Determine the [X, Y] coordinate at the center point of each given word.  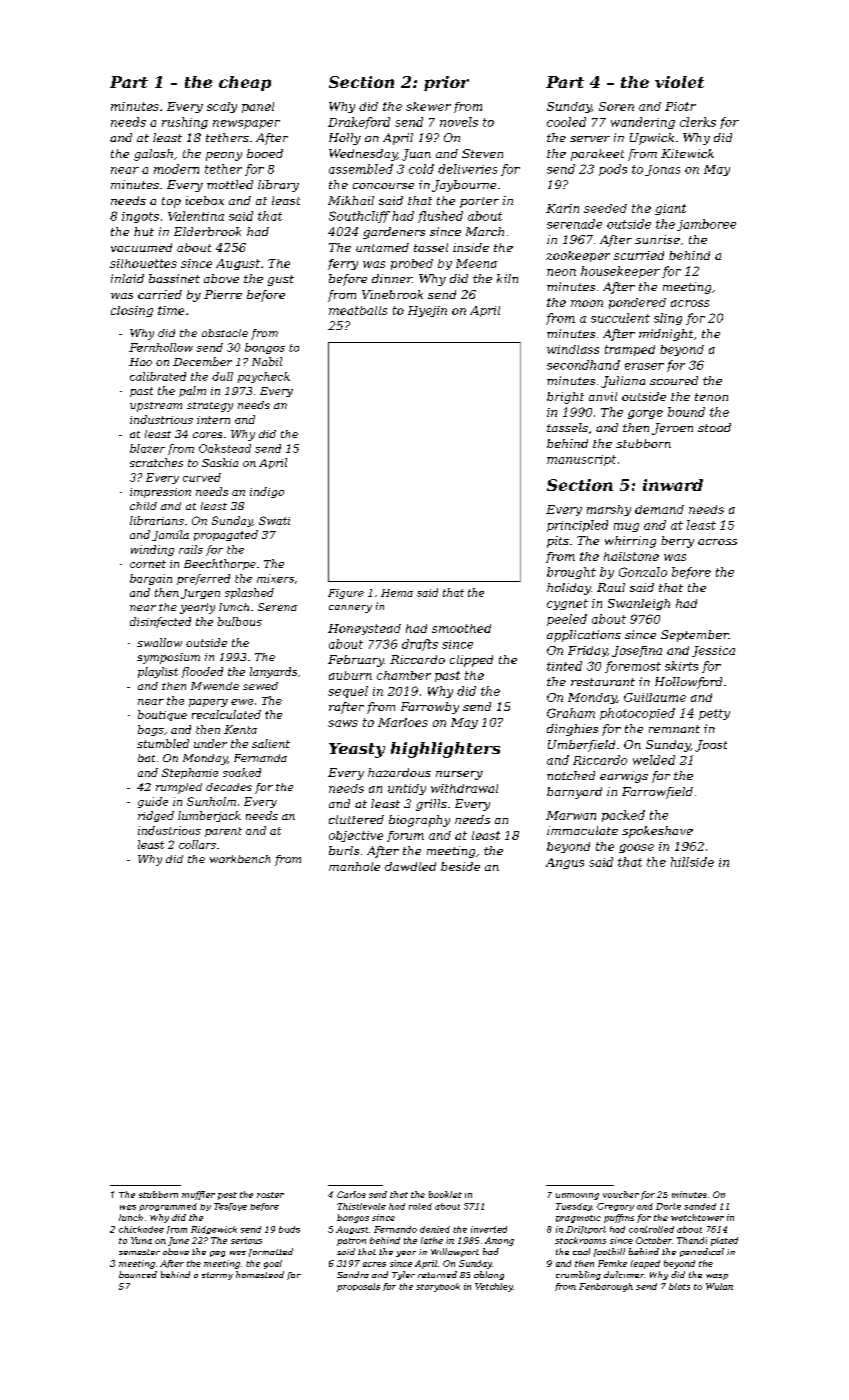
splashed [249, 593]
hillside [692, 862]
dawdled [410, 866]
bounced [138, 1274]
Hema [397, 593]
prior [446, 83]
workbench [240, 859]
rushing [185, 123]
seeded [605, 208]
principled [577, 526]
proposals [358, 1287]
